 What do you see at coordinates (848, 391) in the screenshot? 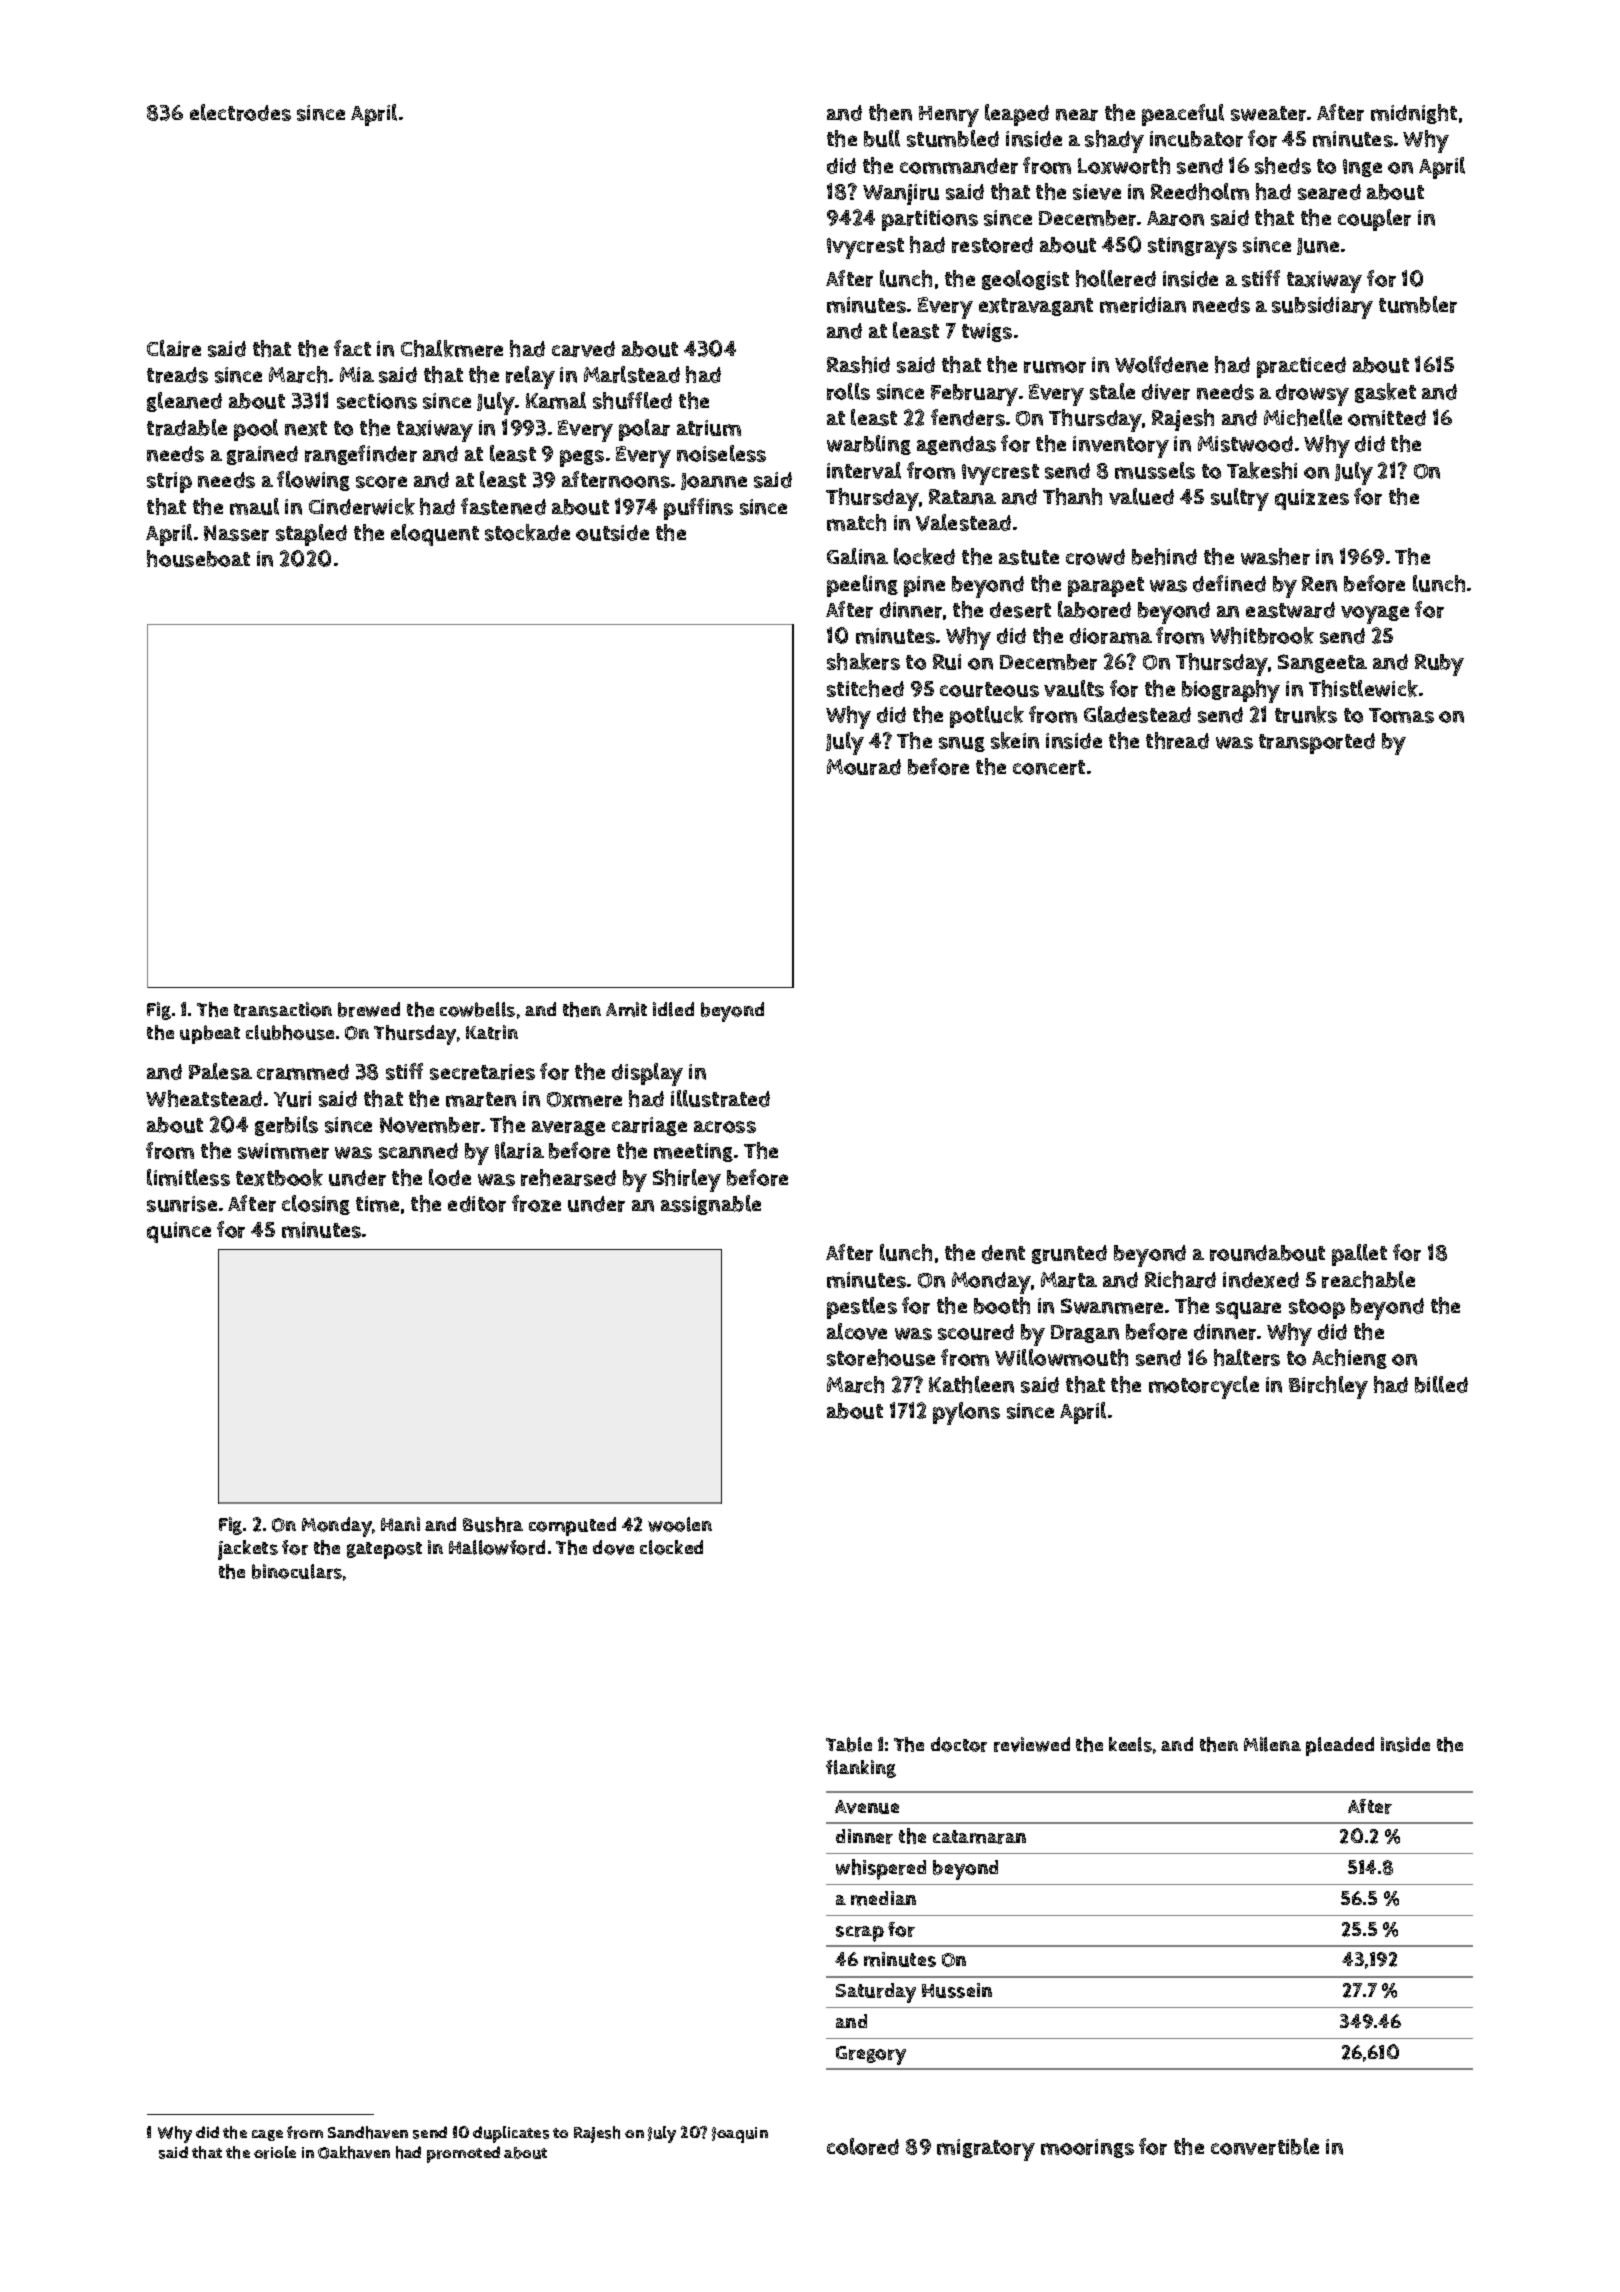
I see `rolls` at bounding box center [848, 391].
